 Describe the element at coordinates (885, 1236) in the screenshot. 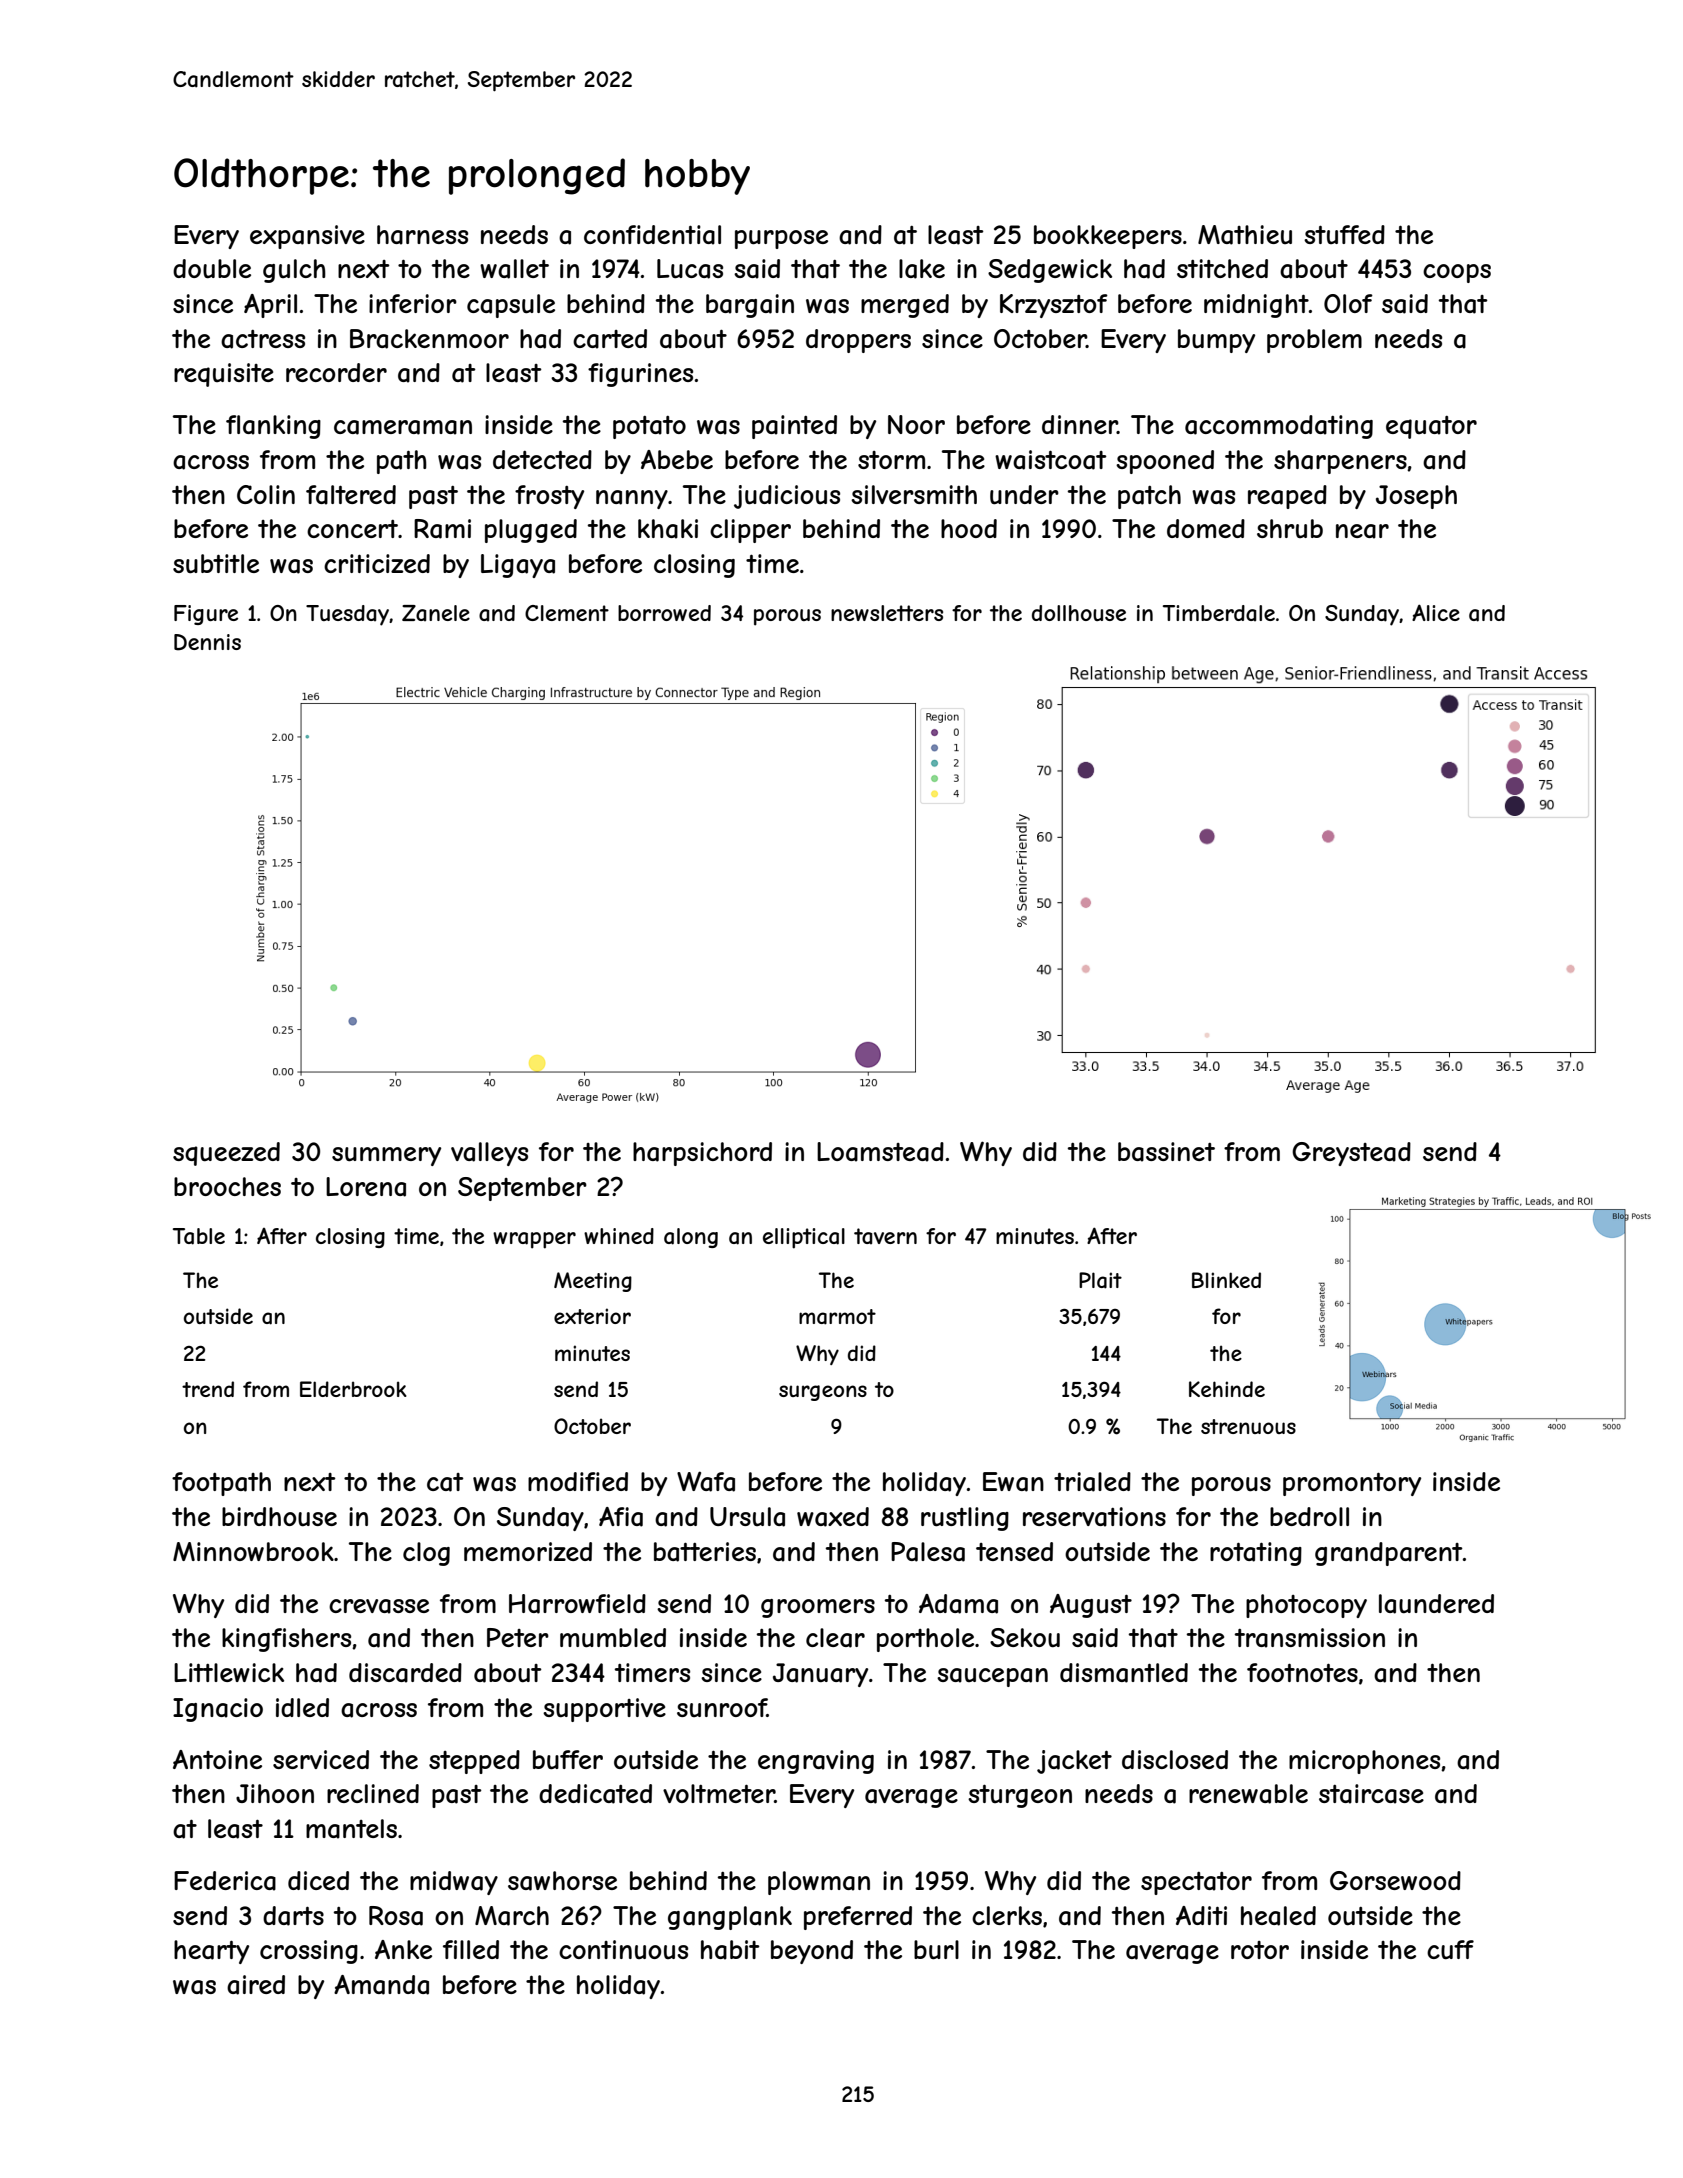

I see `tavern` at that location.
